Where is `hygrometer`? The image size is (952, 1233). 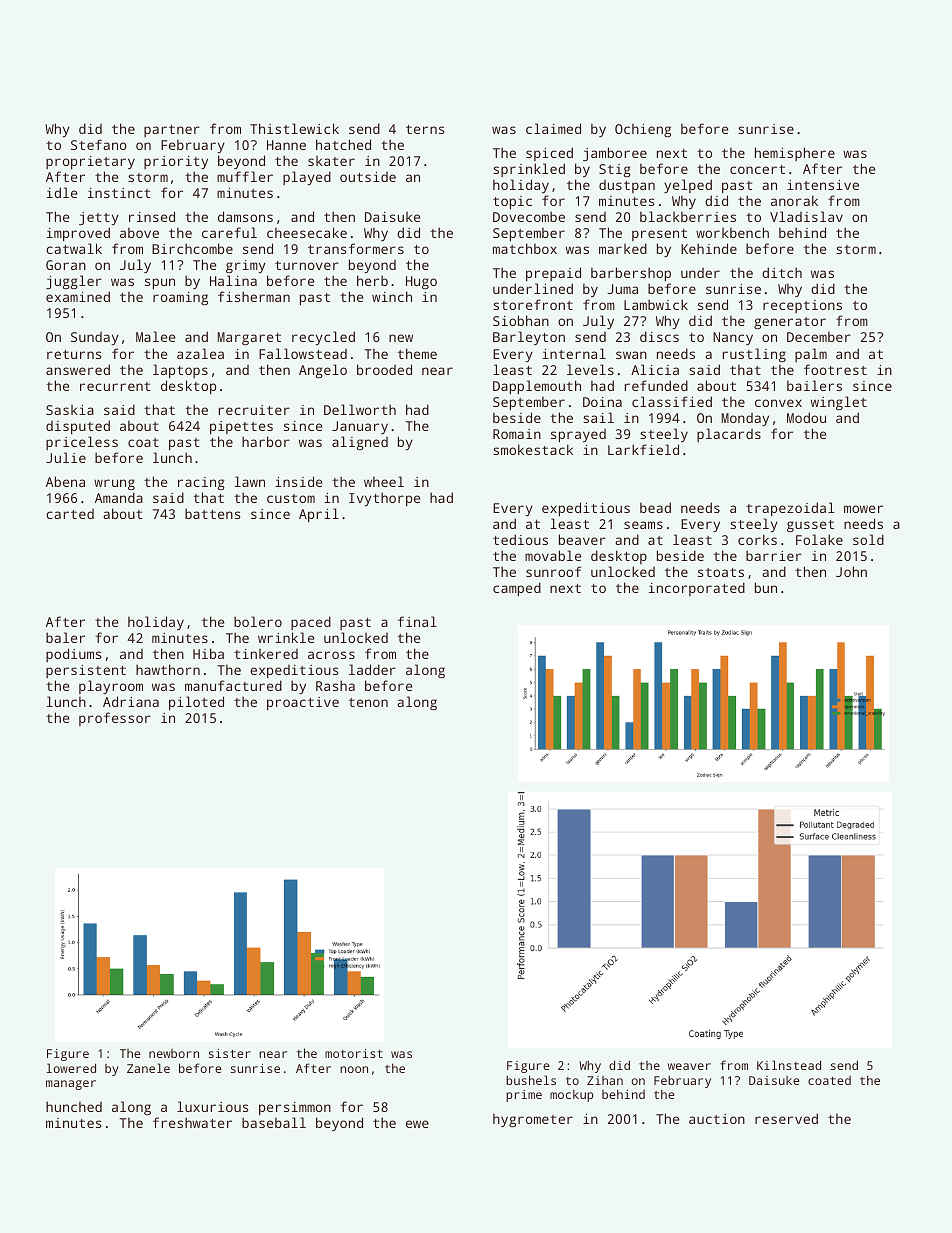
hygrometer is located at coordinates (533, 1120).
